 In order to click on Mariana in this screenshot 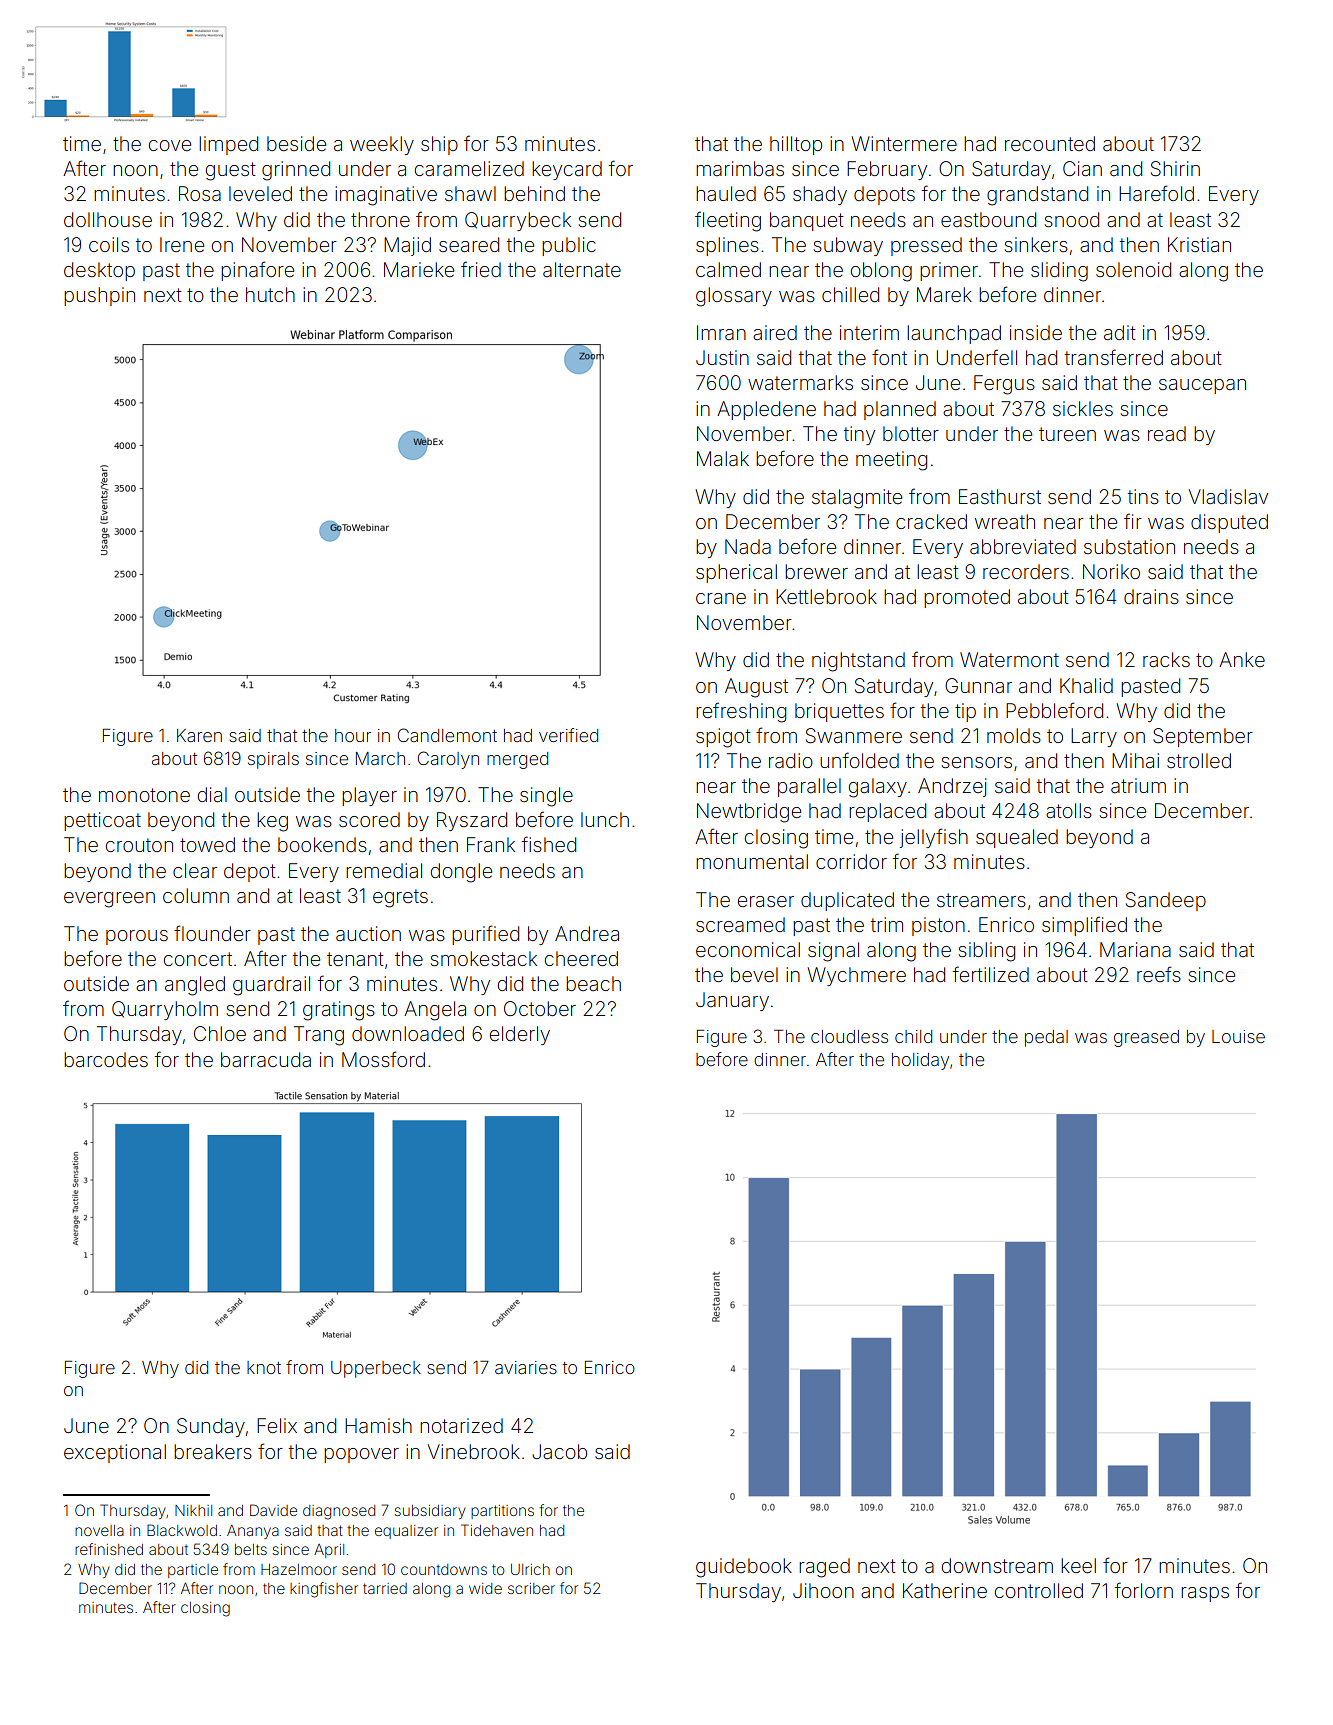, I will do `click(1135, 949)`.
